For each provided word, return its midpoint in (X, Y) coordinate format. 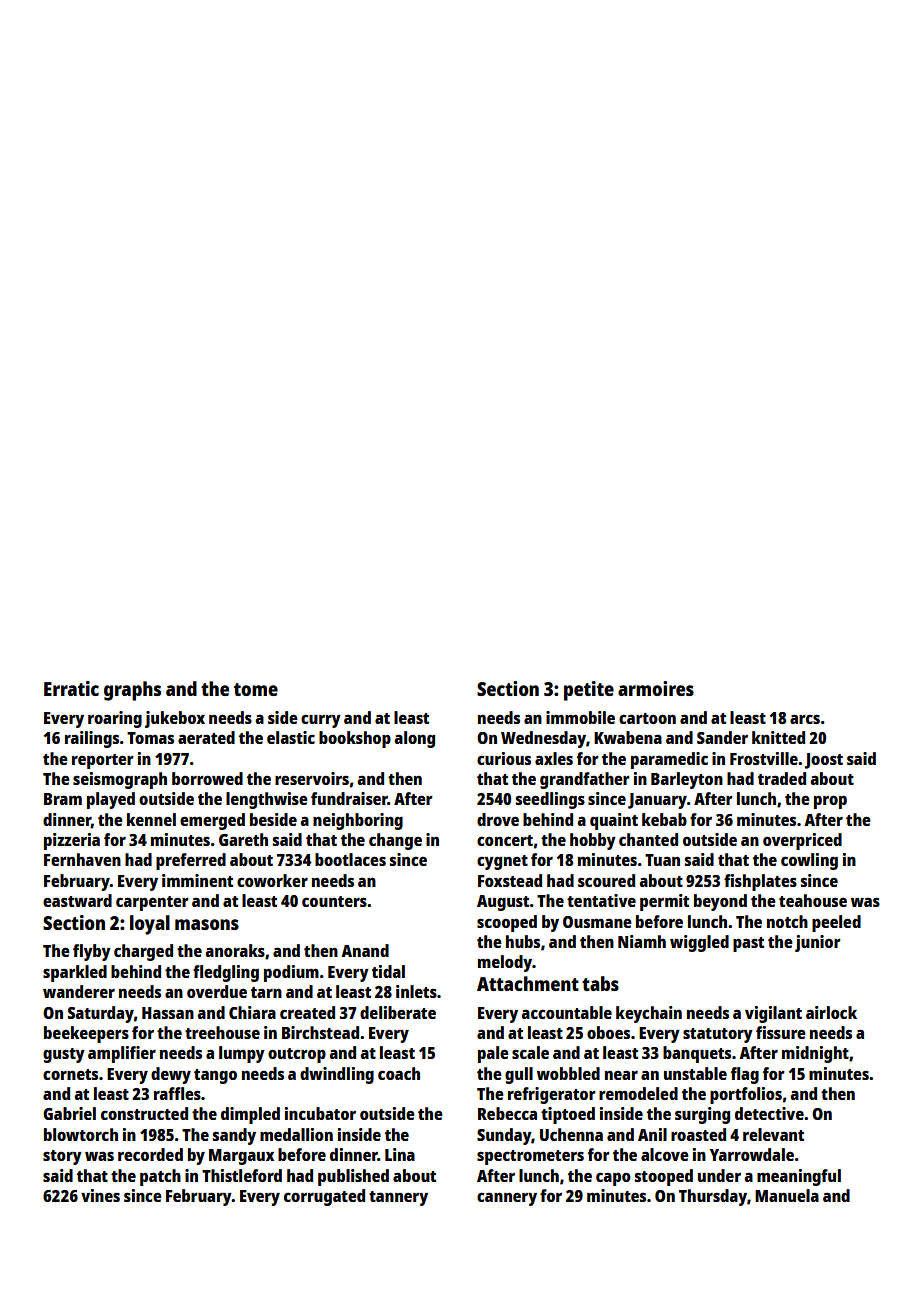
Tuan (662, 860)
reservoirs (312, 778)
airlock (831, 1012)
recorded (150, 1154)
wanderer (79, 991)
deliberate (398, 1012)
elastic (291, 737)
